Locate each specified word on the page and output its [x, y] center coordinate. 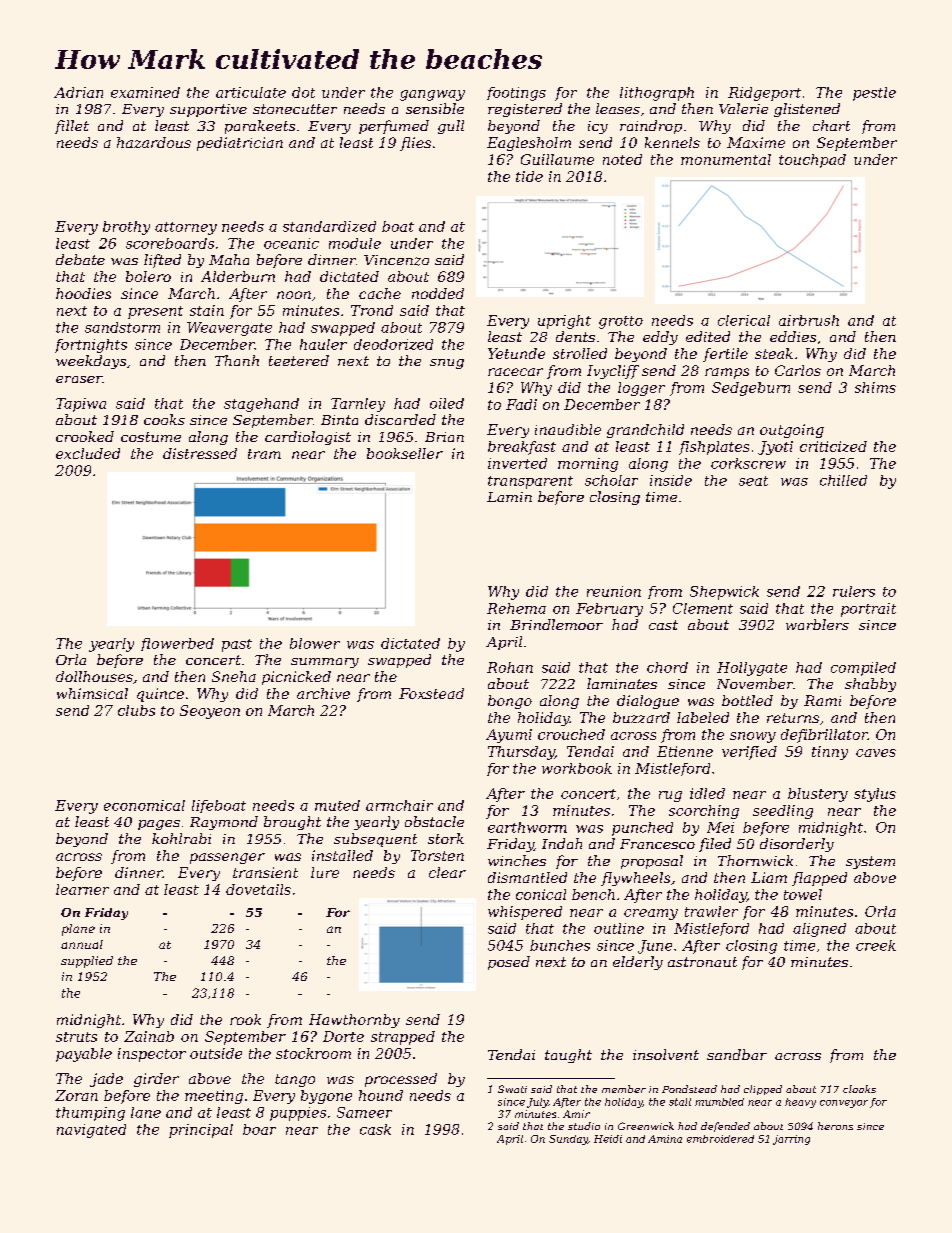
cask [375, 1129]
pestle [874, 94]
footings [516, 94]
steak [774, 353]
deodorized [393, 344]
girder [156, 1080]
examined [145, 92]
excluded [88, 453]
